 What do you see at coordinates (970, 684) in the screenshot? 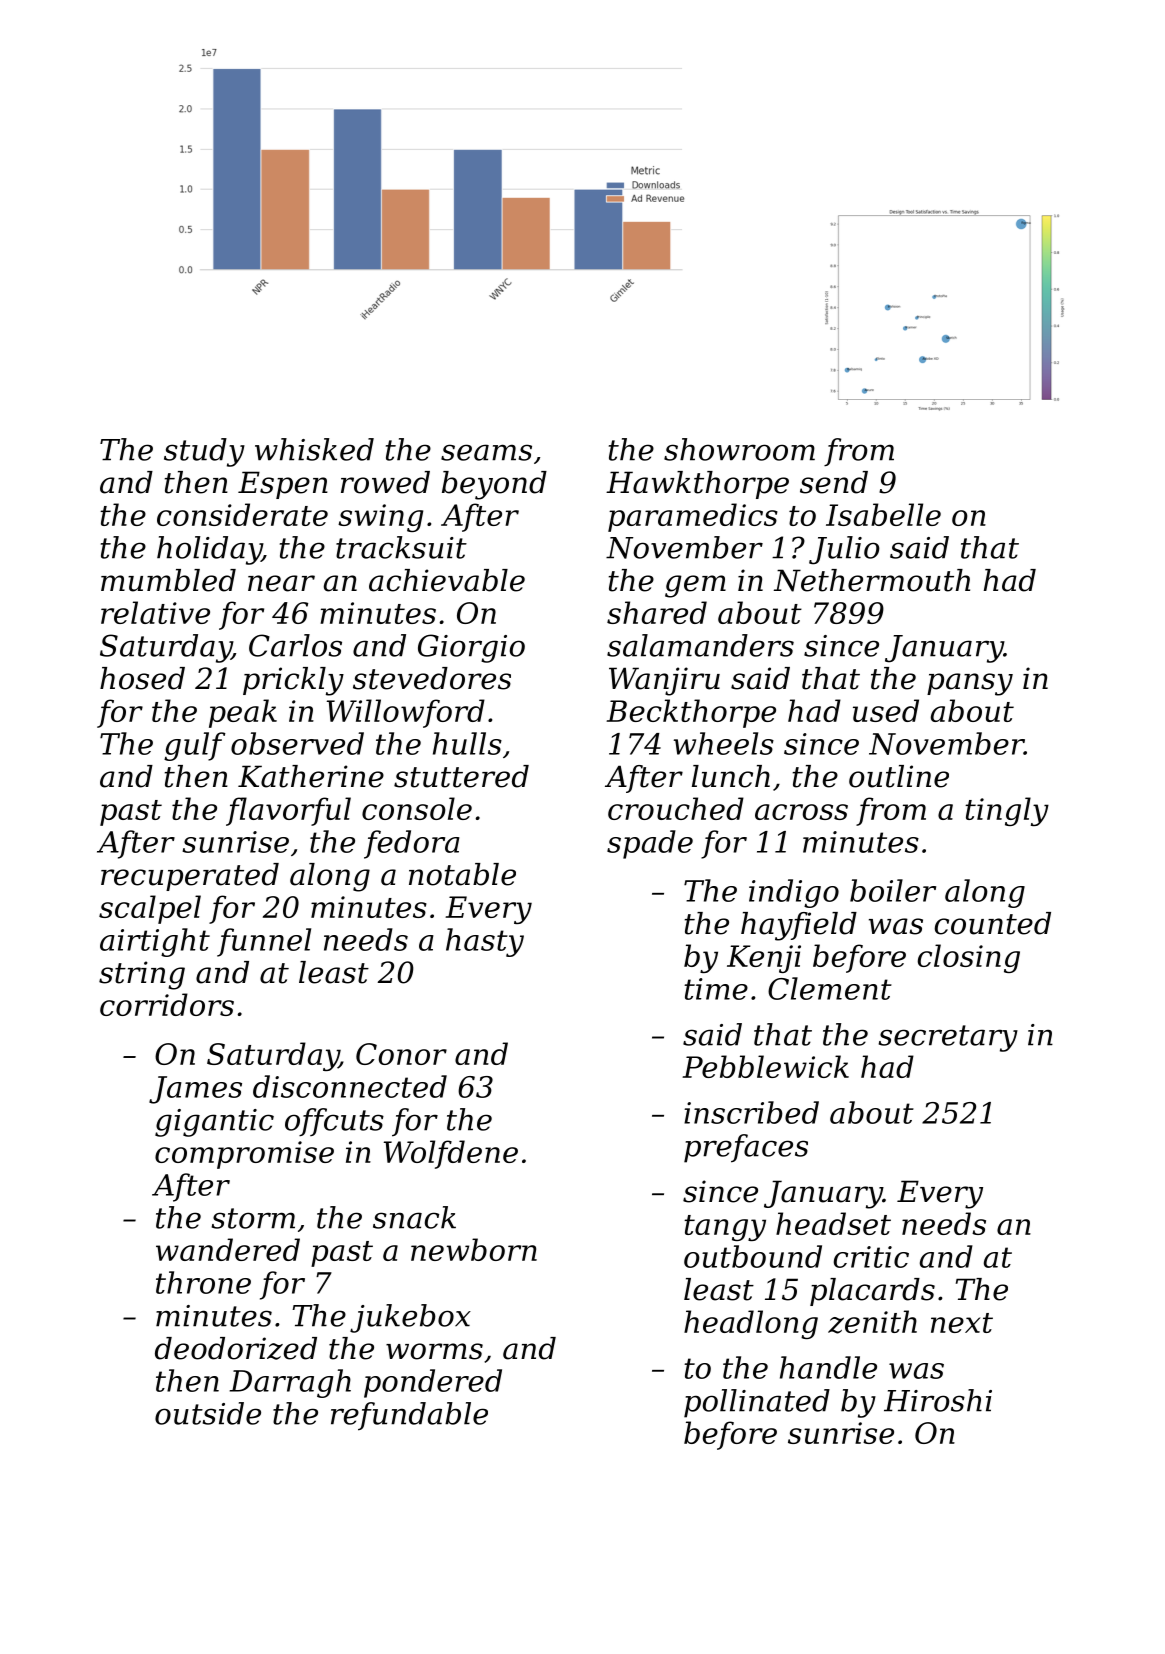
I see `pansy` at bounding box center [970, 684].
